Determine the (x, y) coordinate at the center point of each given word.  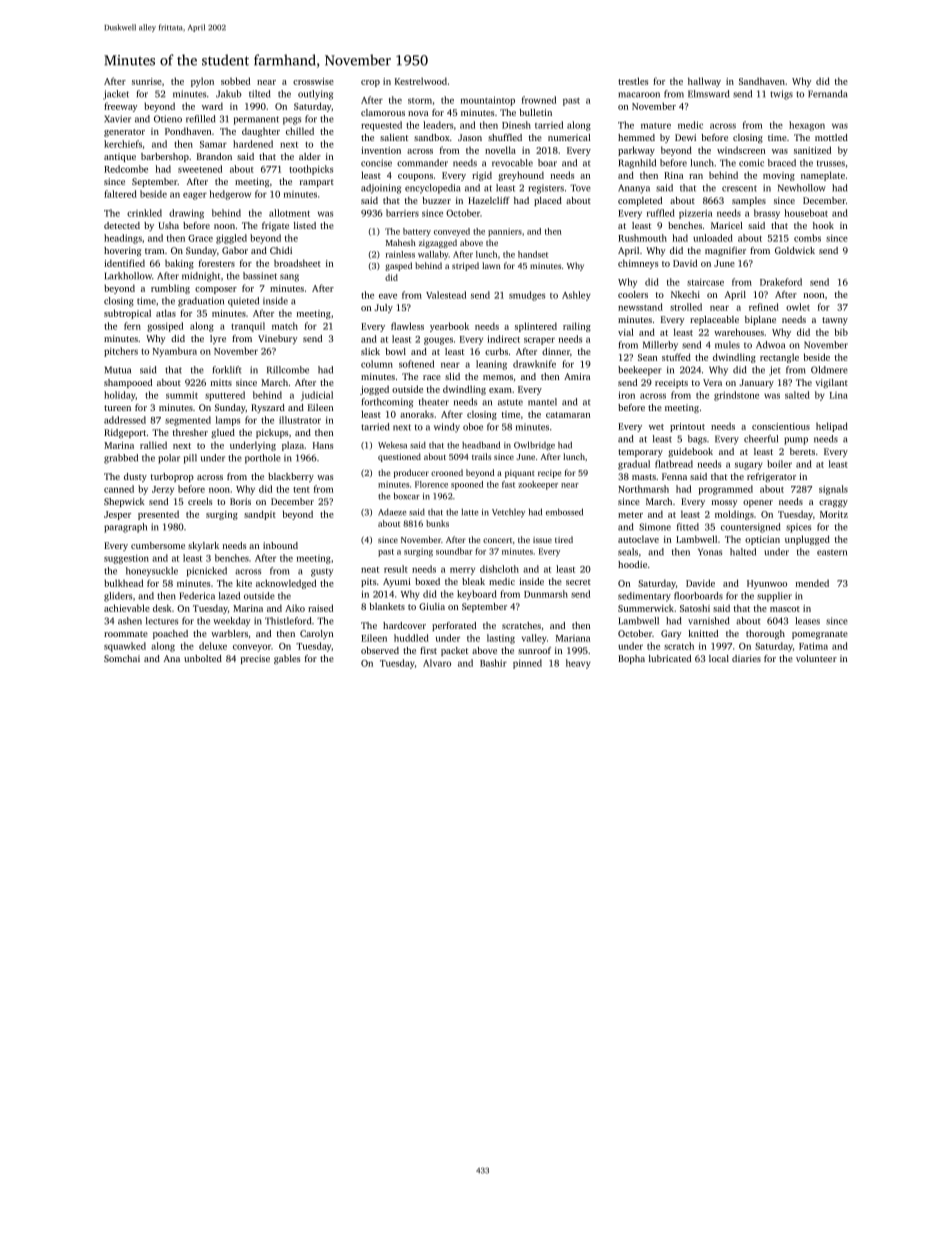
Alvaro (437, 663)
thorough (765, 634)
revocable (512, 163)
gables (287, 659)
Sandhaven (762, 81)
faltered (120, 194)
